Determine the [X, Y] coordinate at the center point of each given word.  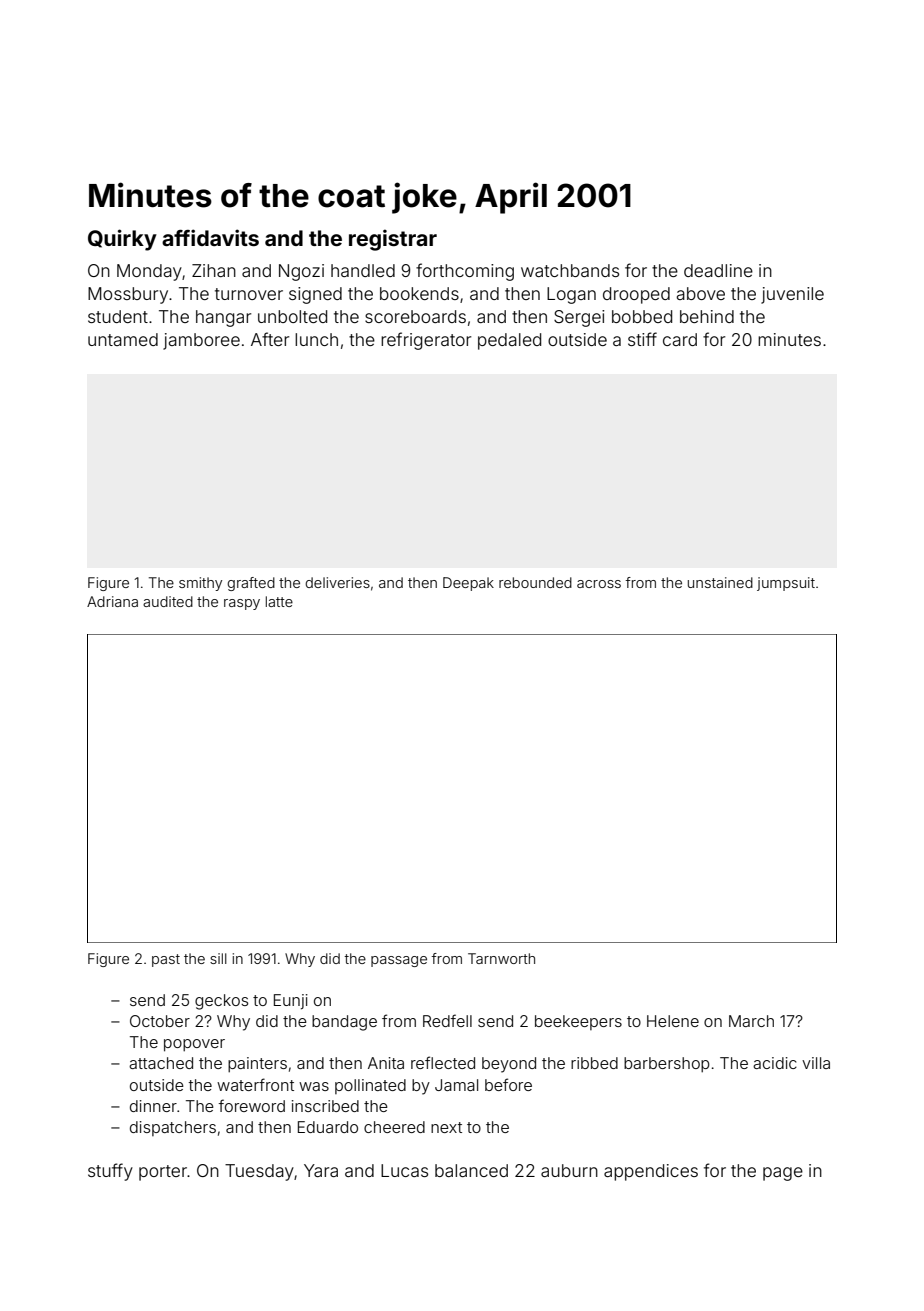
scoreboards [415, 316]
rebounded [535, 582]
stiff [642, 339]
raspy [242, 604]
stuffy [110, 1172]
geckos [221, 1002]
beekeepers [578, 1022]
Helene [673, 1021]
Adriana [112, 601]
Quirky [122, 240]
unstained [720, 582]
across [599, 584]
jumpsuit [786, 584]
